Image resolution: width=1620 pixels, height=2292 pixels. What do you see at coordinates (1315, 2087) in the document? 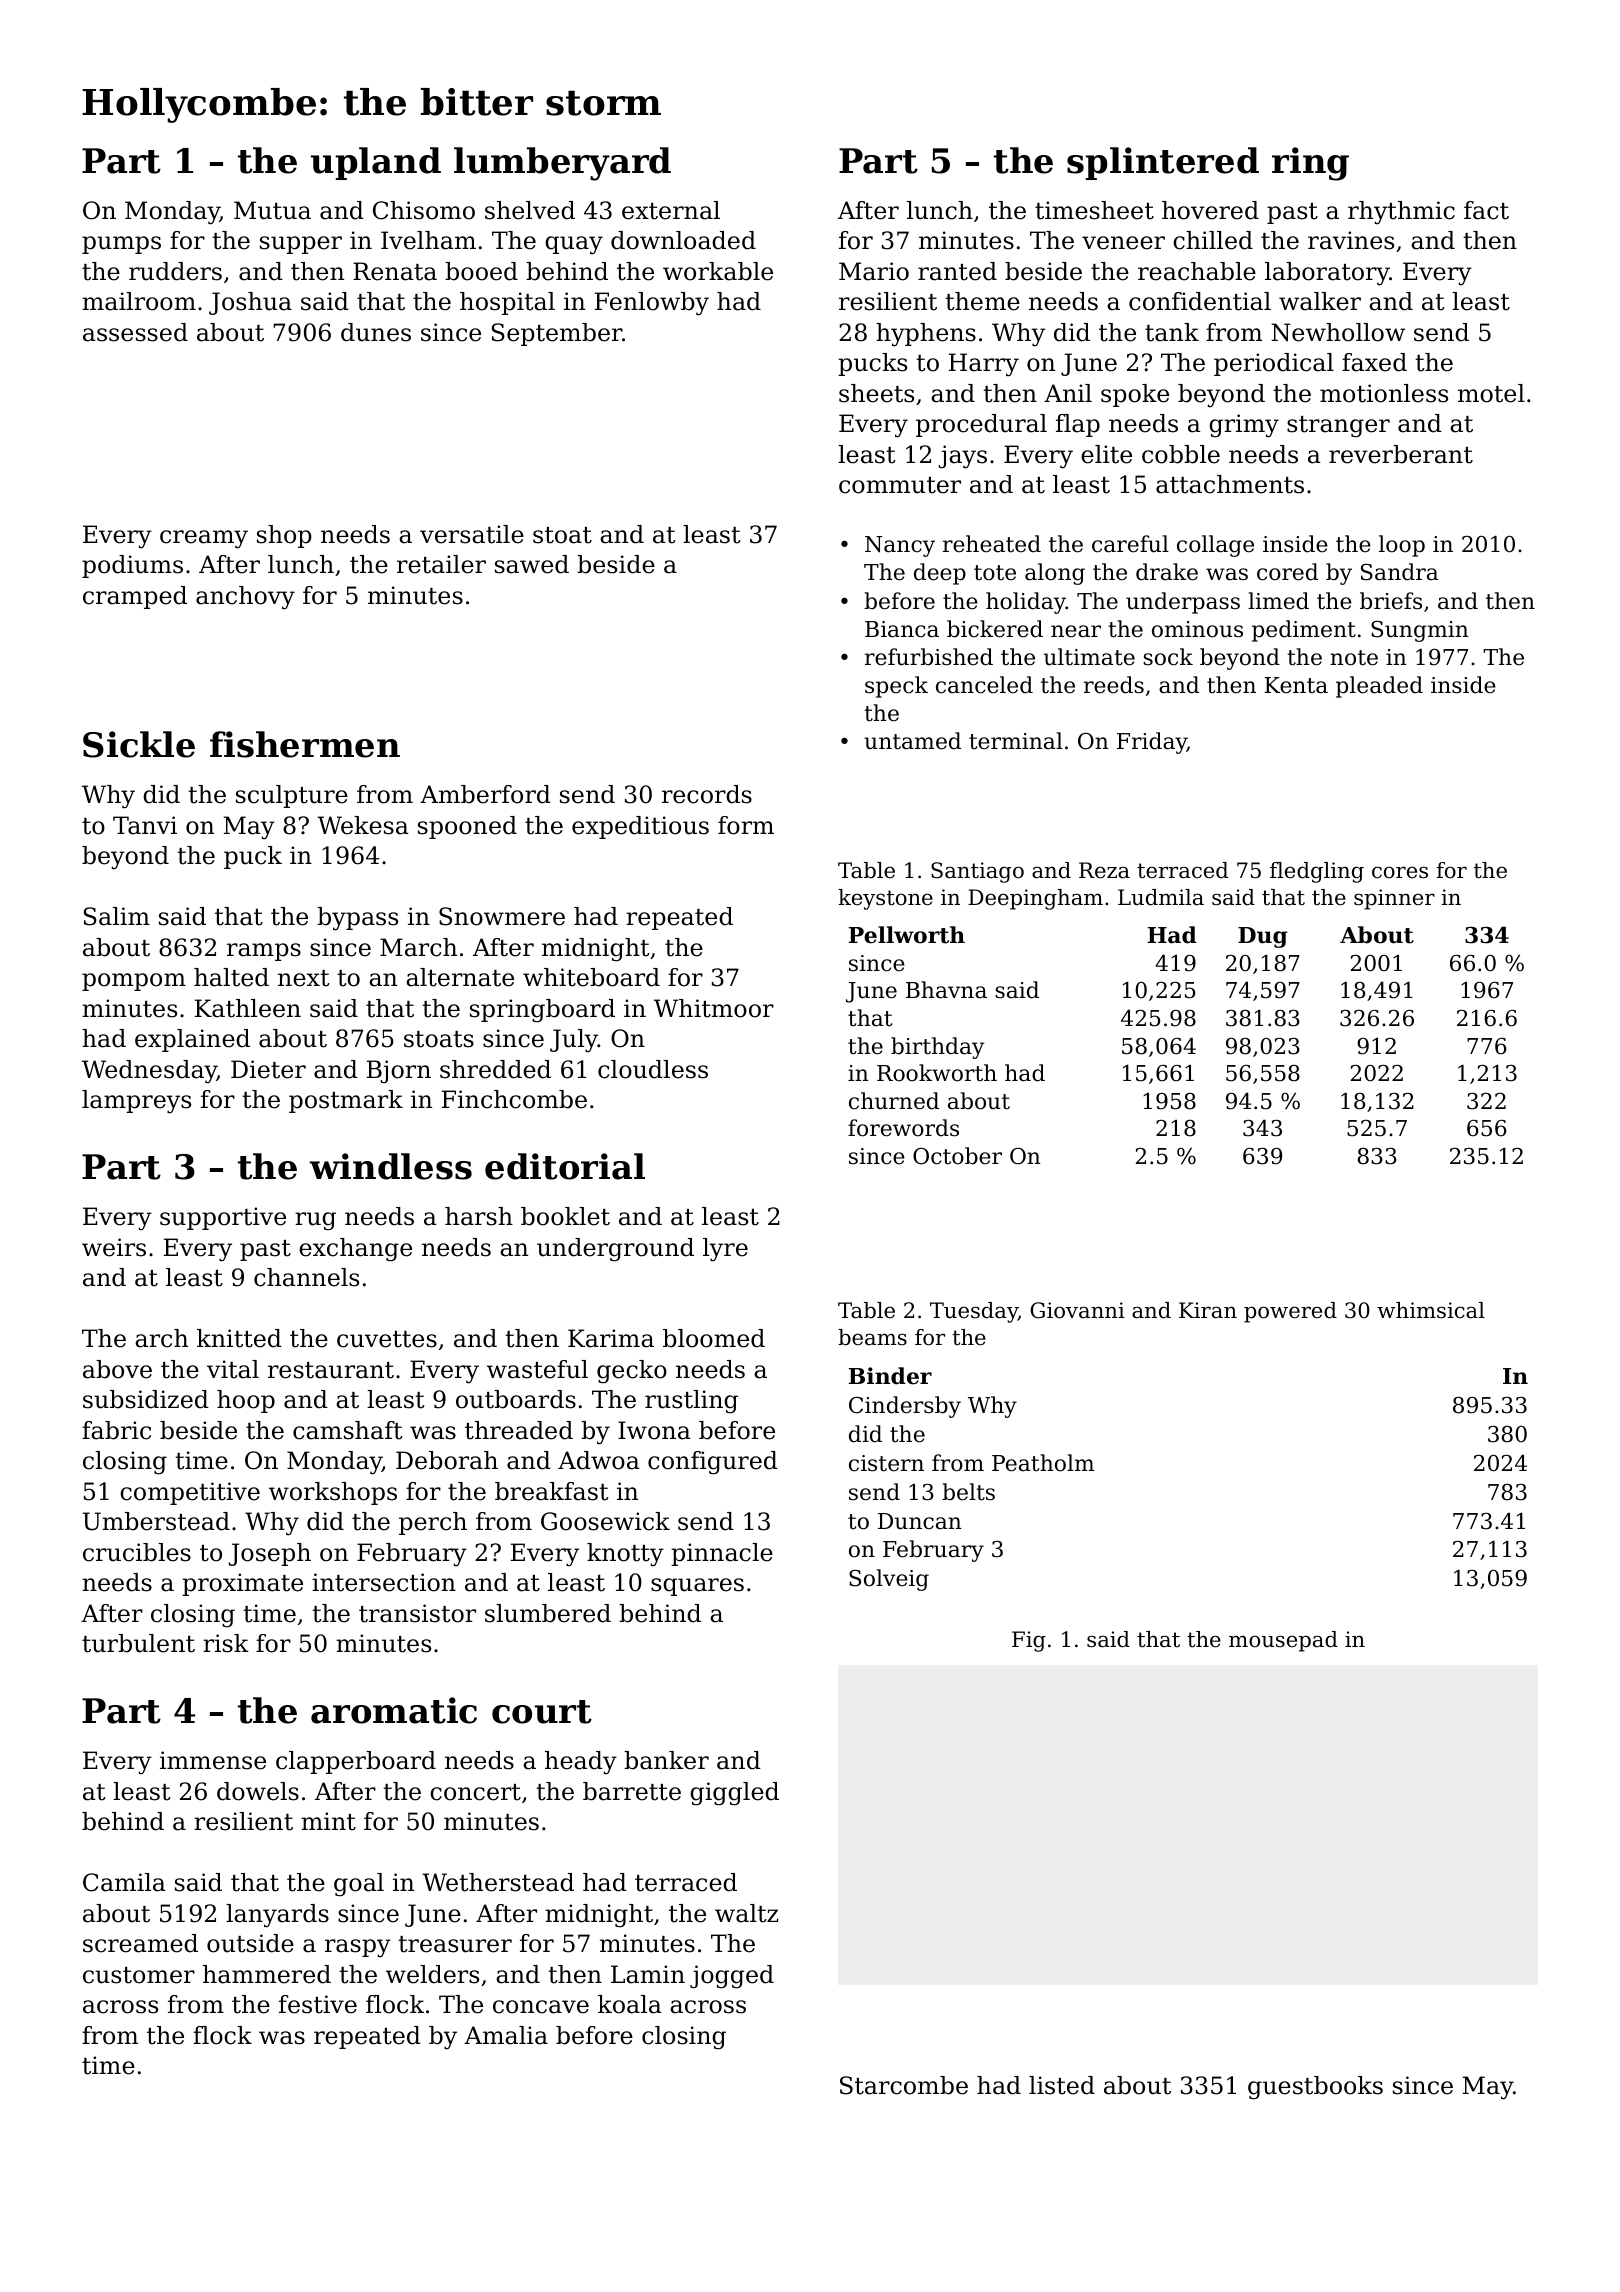
I see `guestbooks` at bounding box center [1315, 2087].
